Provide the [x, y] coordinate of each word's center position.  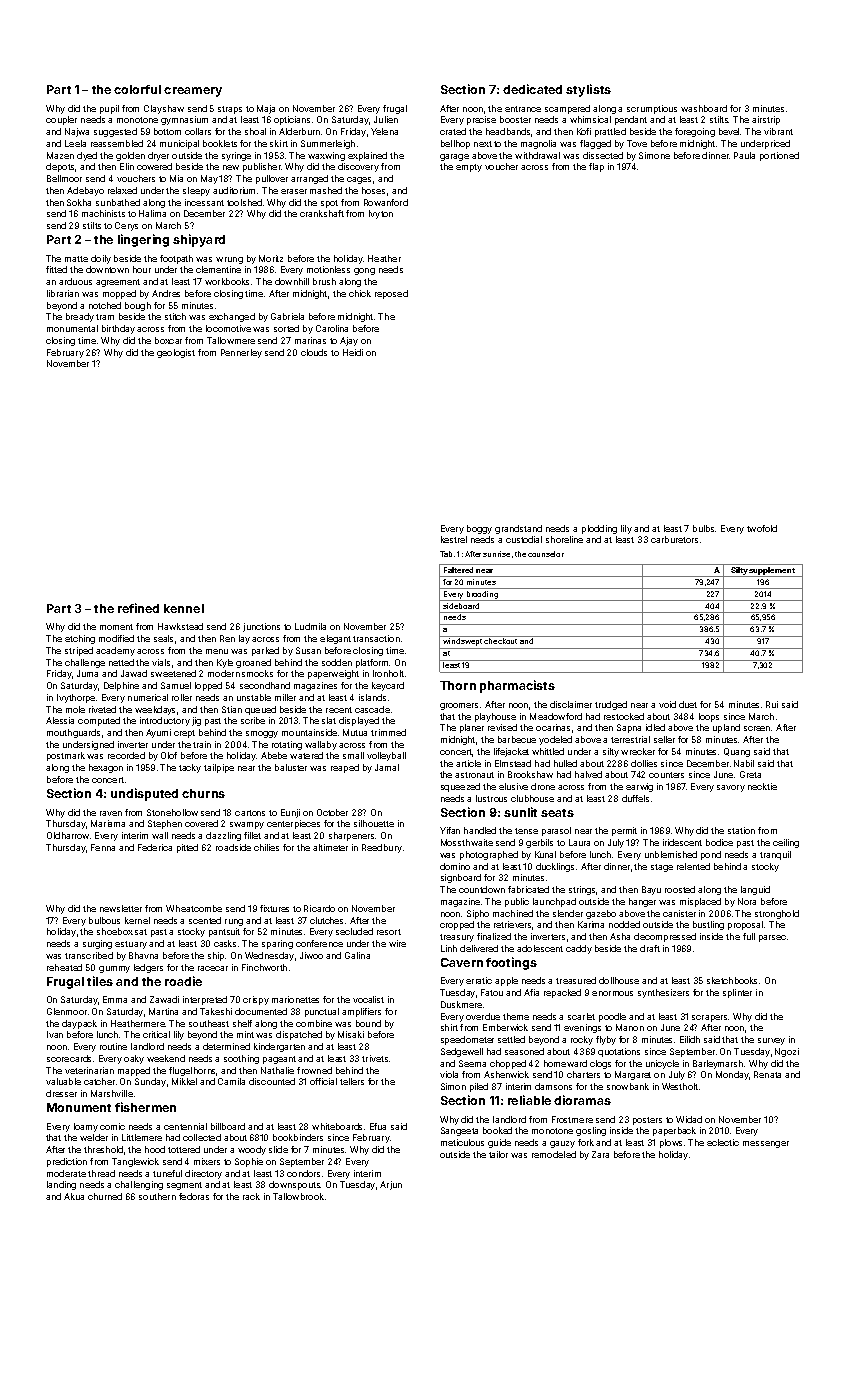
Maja [266, 109]
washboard [704, 108]
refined [138, 608]
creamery [193, 92]
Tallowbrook [298, 1196]
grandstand [518, 529]
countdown [482, 889]
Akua [74, 1196]
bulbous [104, 920]
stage [662, 868]
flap [596, 167]
